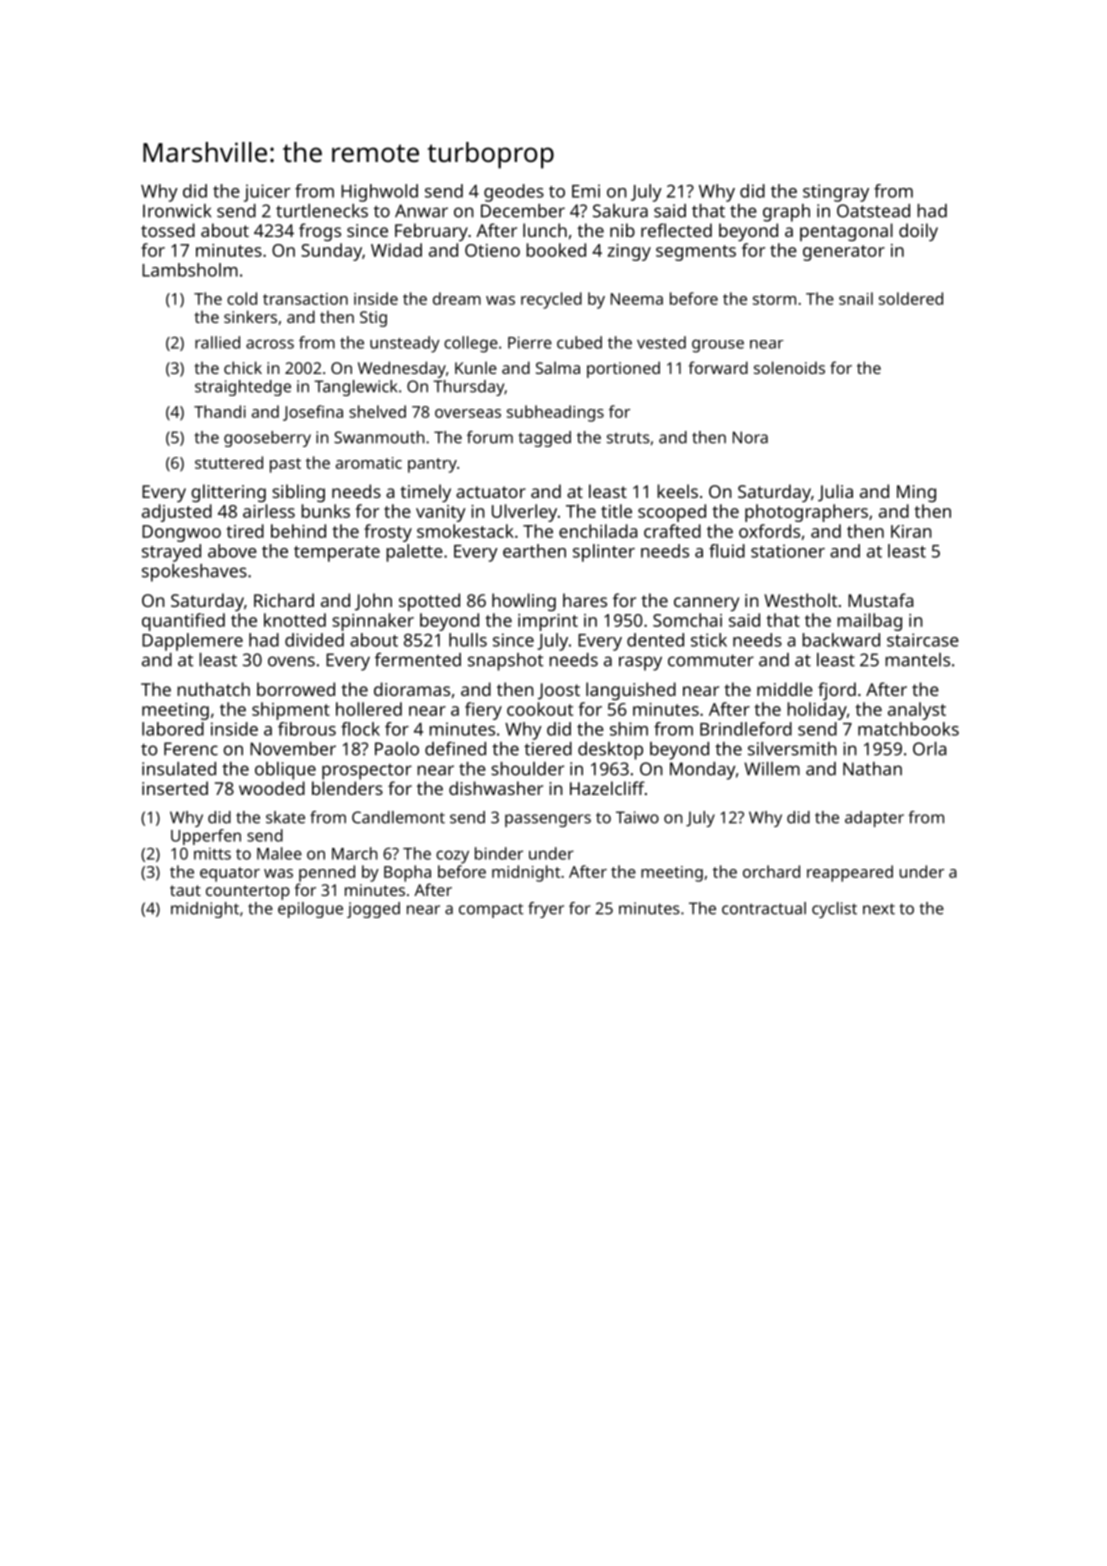 This page has width=1107, height=1566. I want to click on dented, so click(655, 640).
